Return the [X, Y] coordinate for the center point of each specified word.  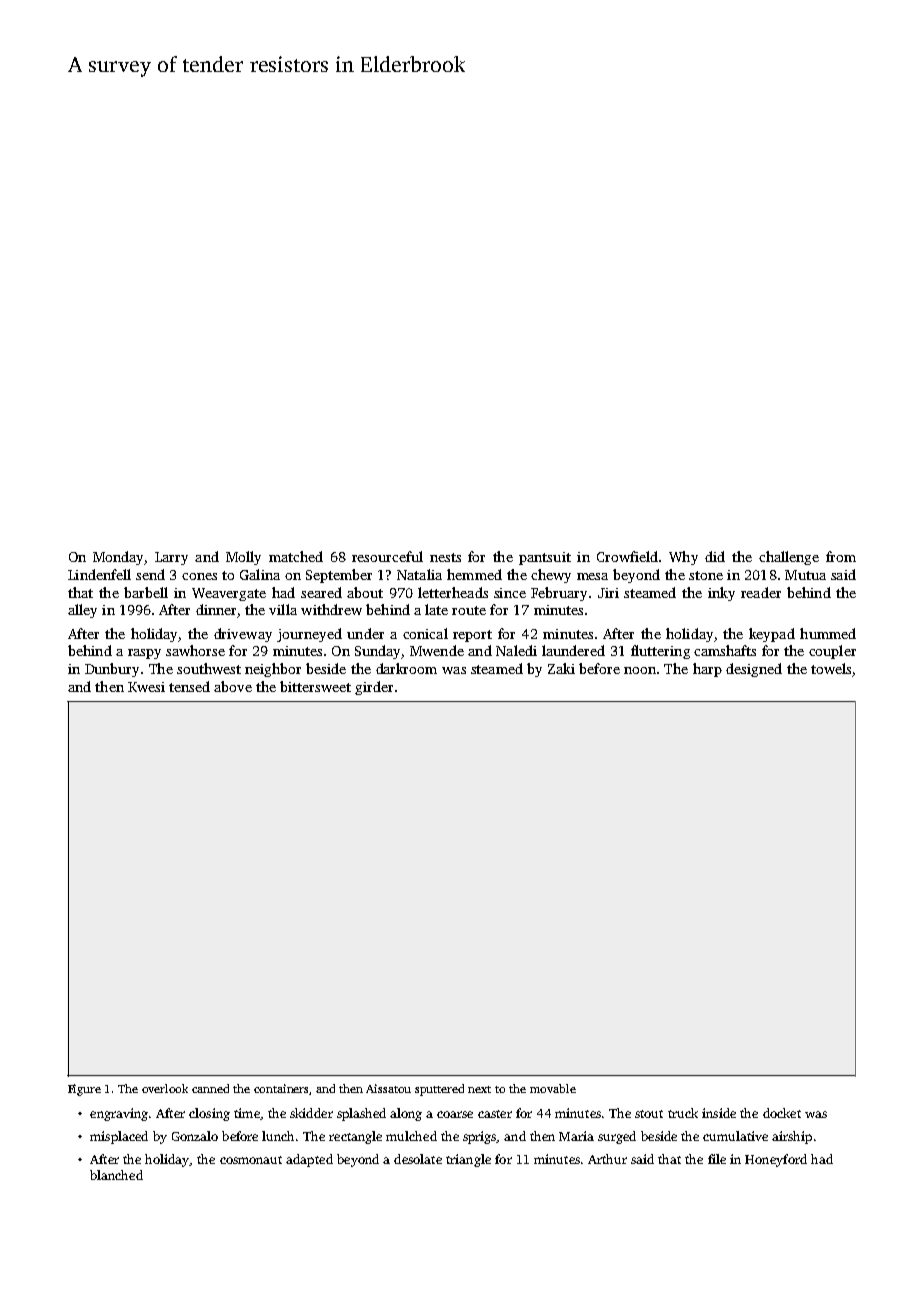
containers [282, 1089]
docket [782, 1113]
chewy [551, 576]
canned [210, 1088]
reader [761, 592]
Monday [119, 558]
